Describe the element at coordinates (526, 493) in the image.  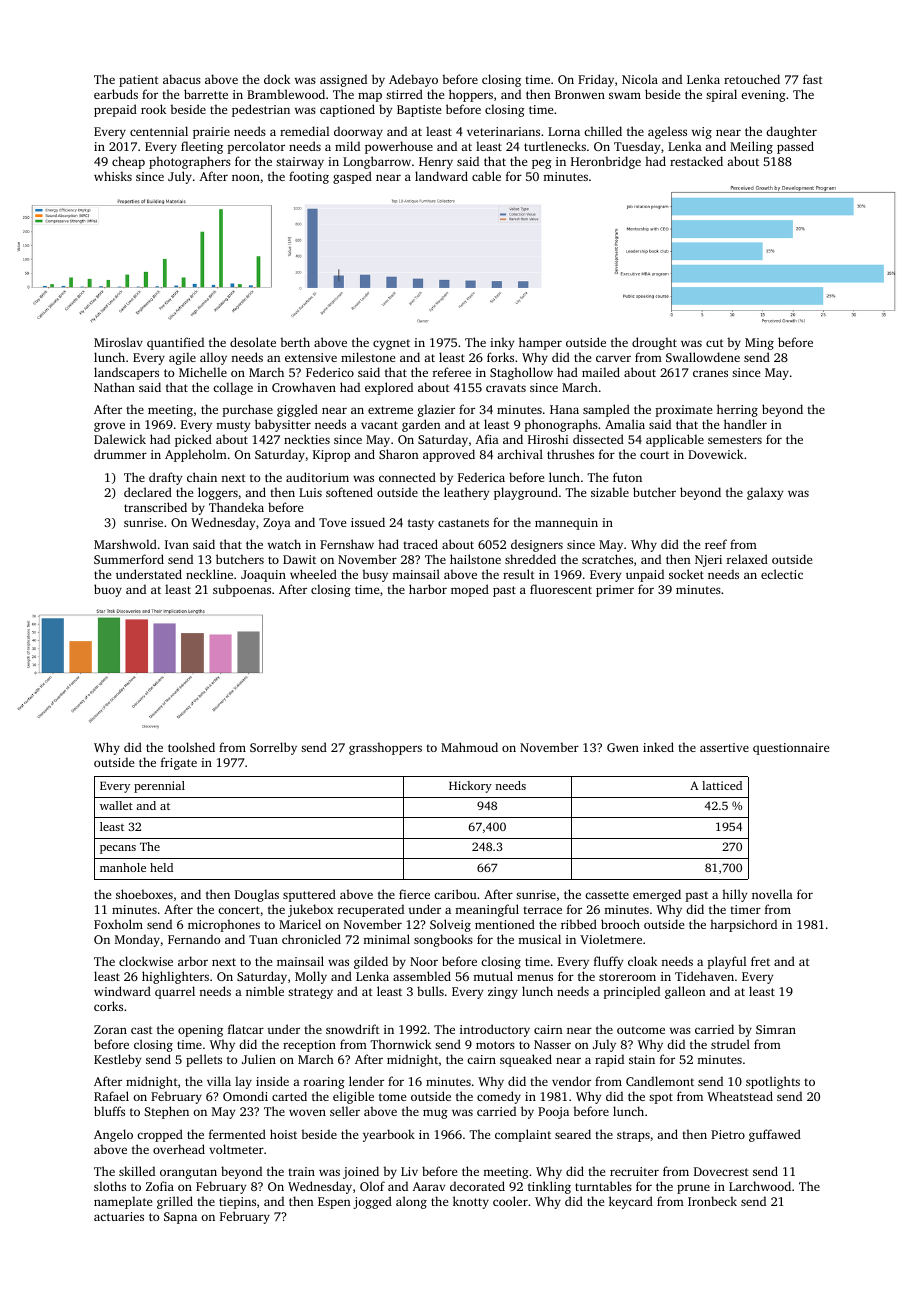
I see `playground` at that location.
